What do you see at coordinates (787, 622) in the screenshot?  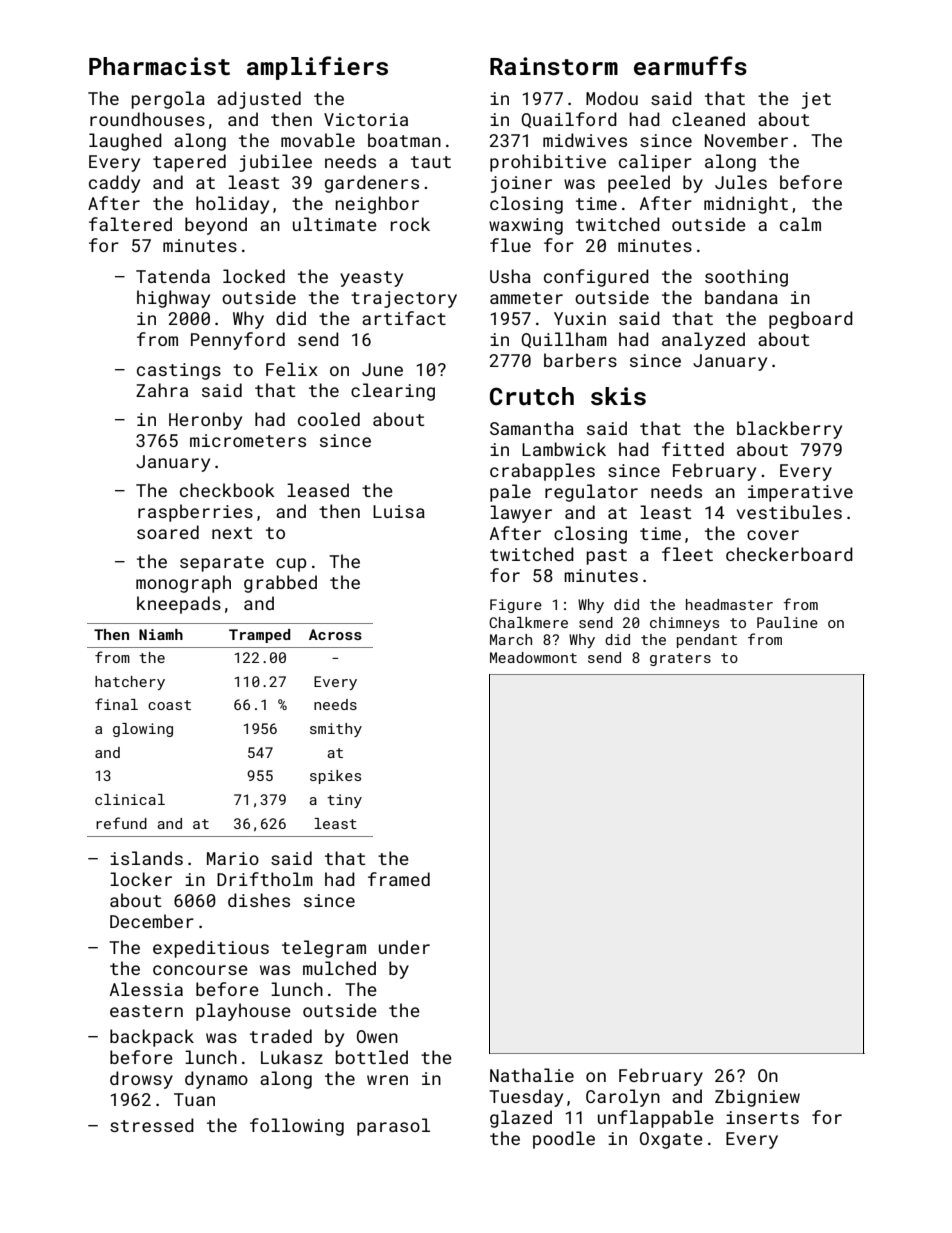 I see `Pauline` at bounding box center [787, 622].
